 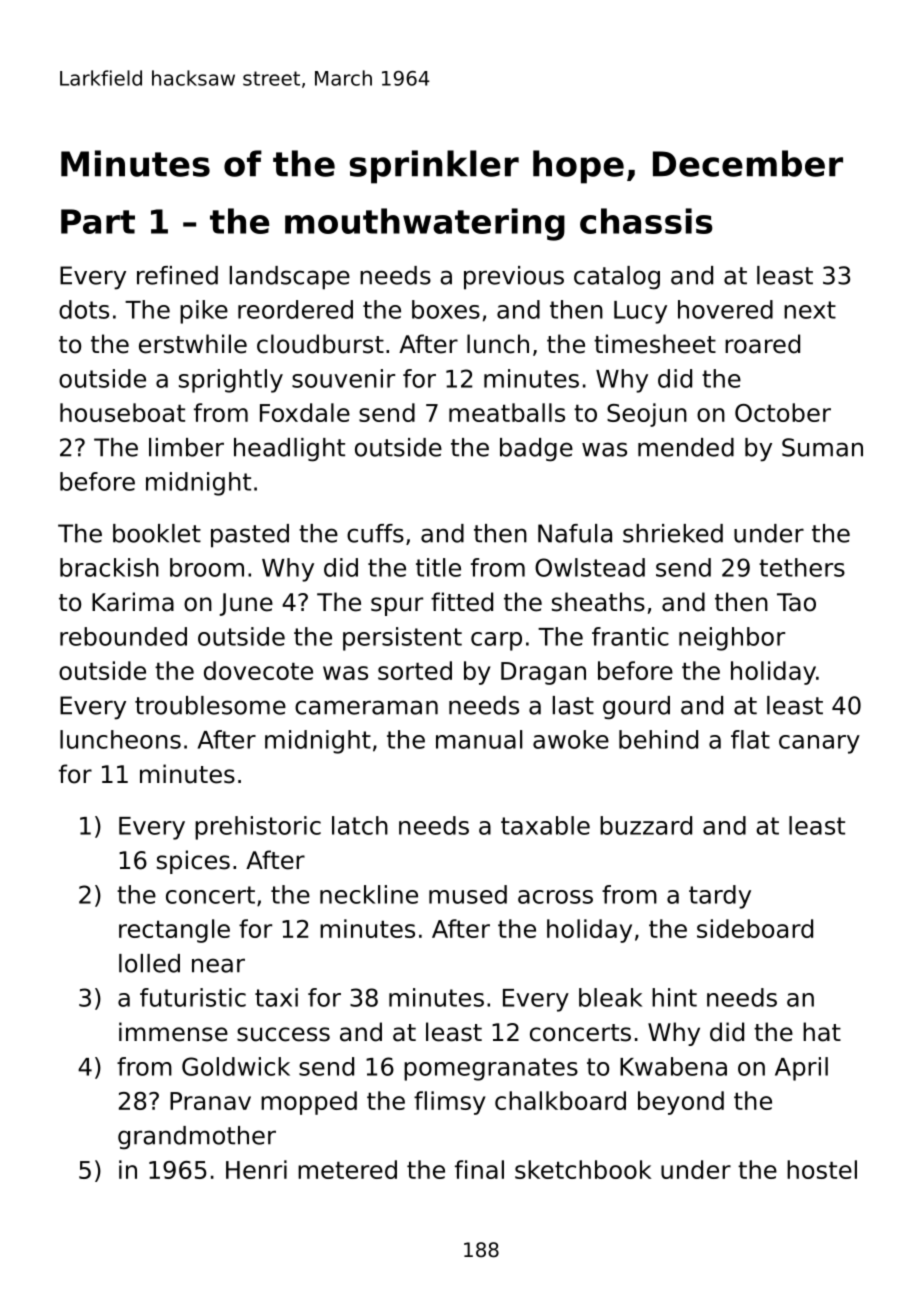 I want to click on Henri, so click(x=256, y=1169).
